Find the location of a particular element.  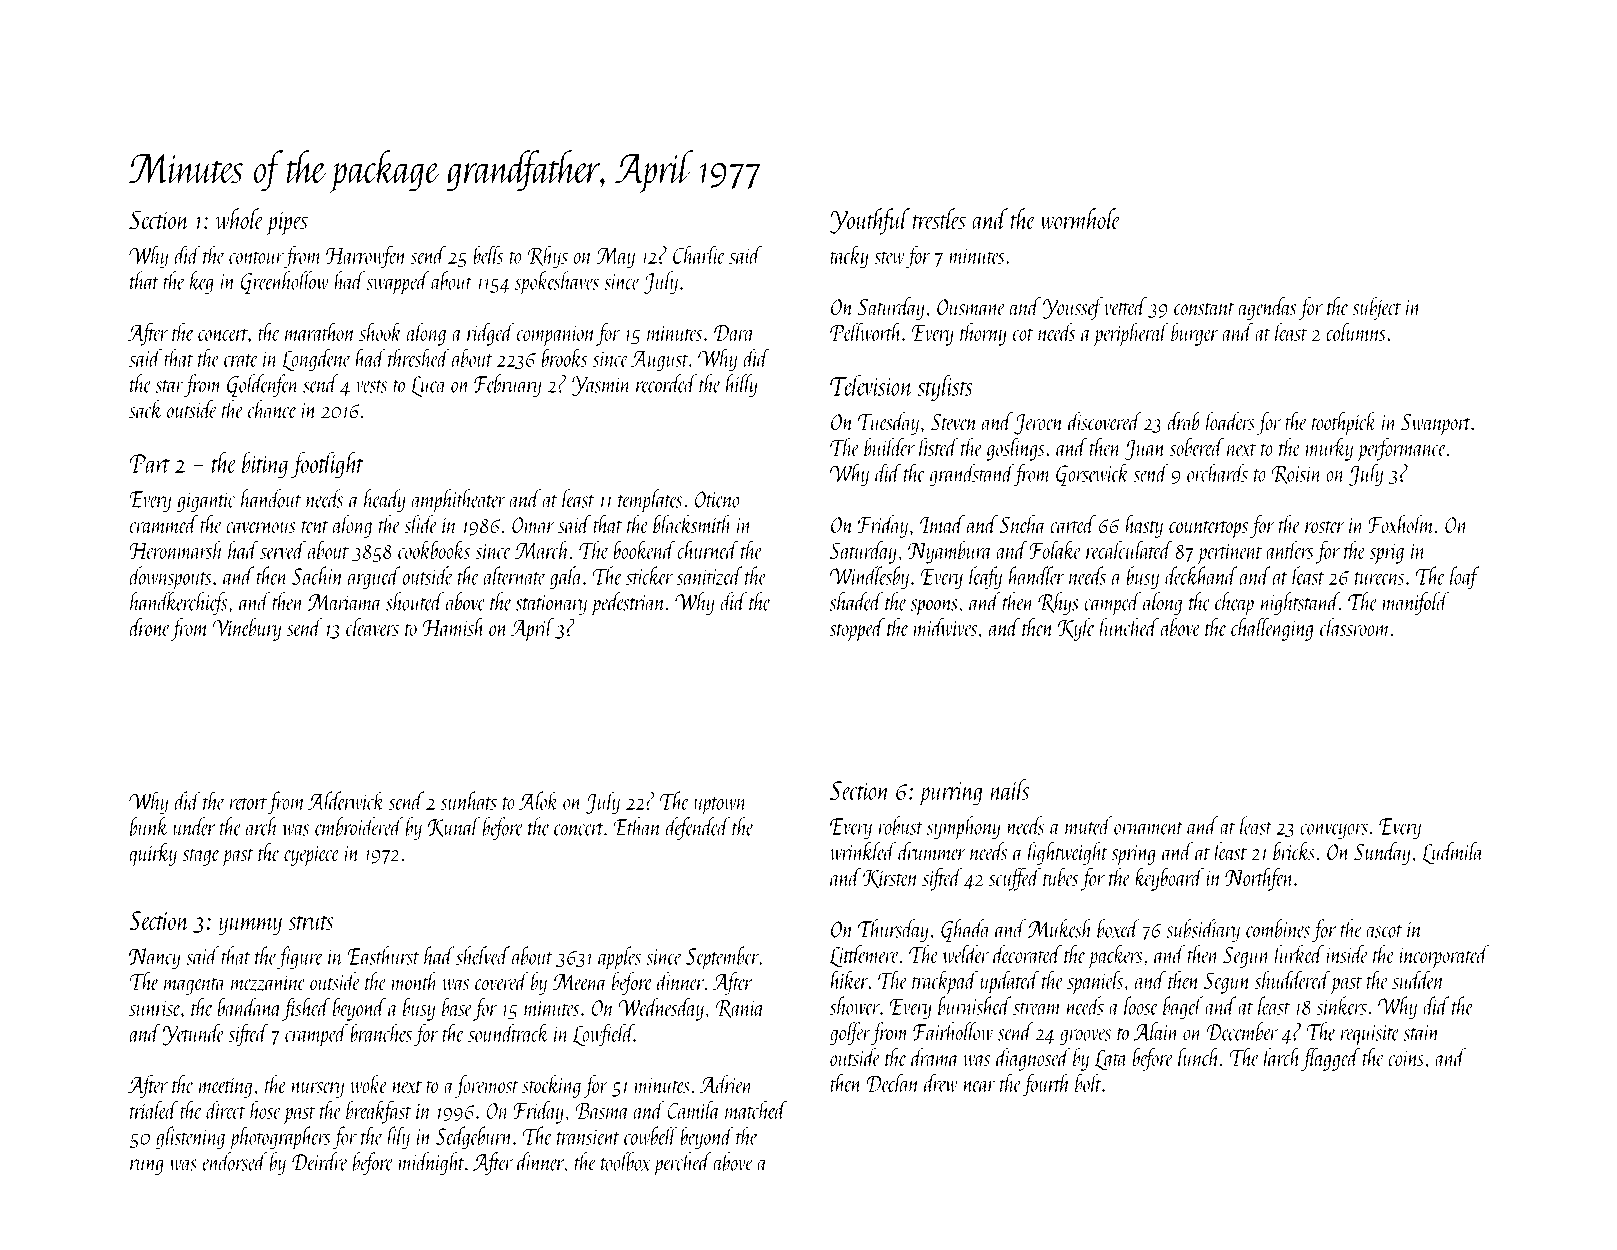

crammed is located at coordinates (164, 524).
